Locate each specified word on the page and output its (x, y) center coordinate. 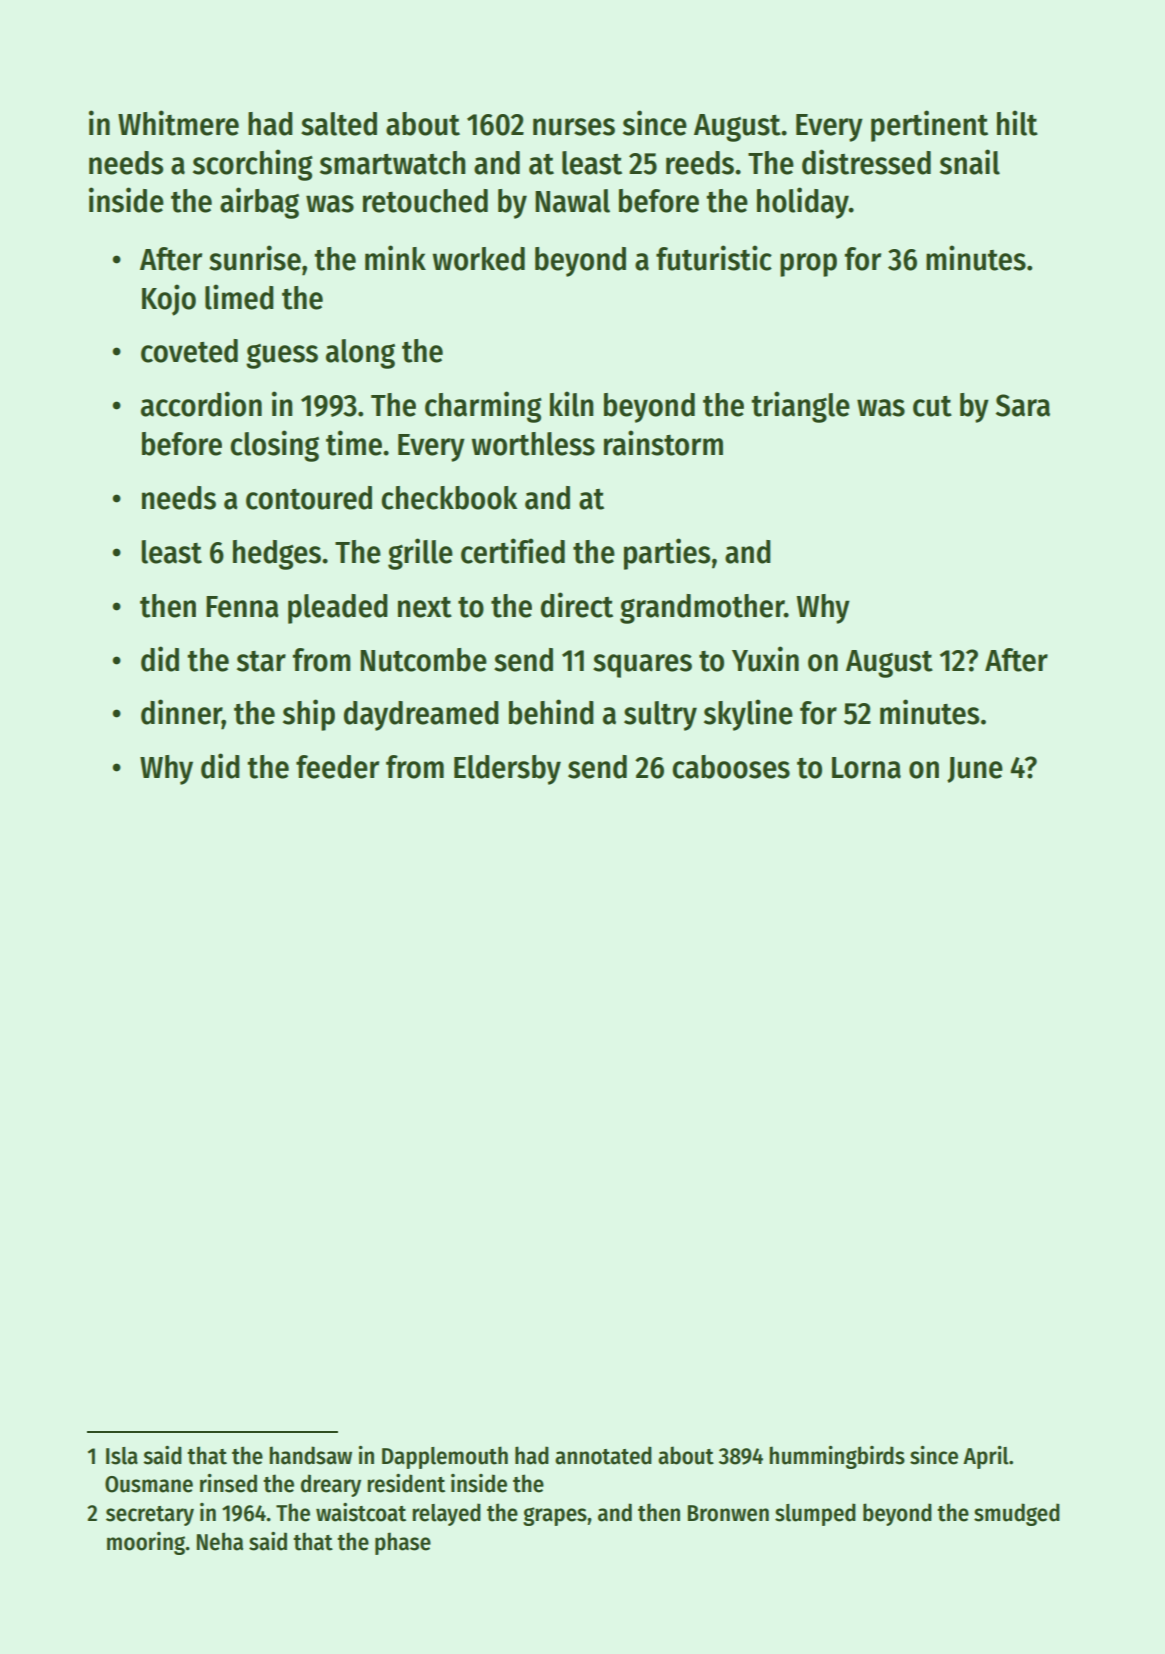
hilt (1017, 123)
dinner (181, 712)
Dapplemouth (445, 1457)
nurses (574, 127)
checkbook (449, 498)
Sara (1023, 405)
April (986, 1457)
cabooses (731, 767)
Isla (122, 1456)
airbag (259, 203)
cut (932, 406)
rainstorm (663, 443)
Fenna (242, 607)
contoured (309, 498)
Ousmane (149, 1484)
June (975, 770)
